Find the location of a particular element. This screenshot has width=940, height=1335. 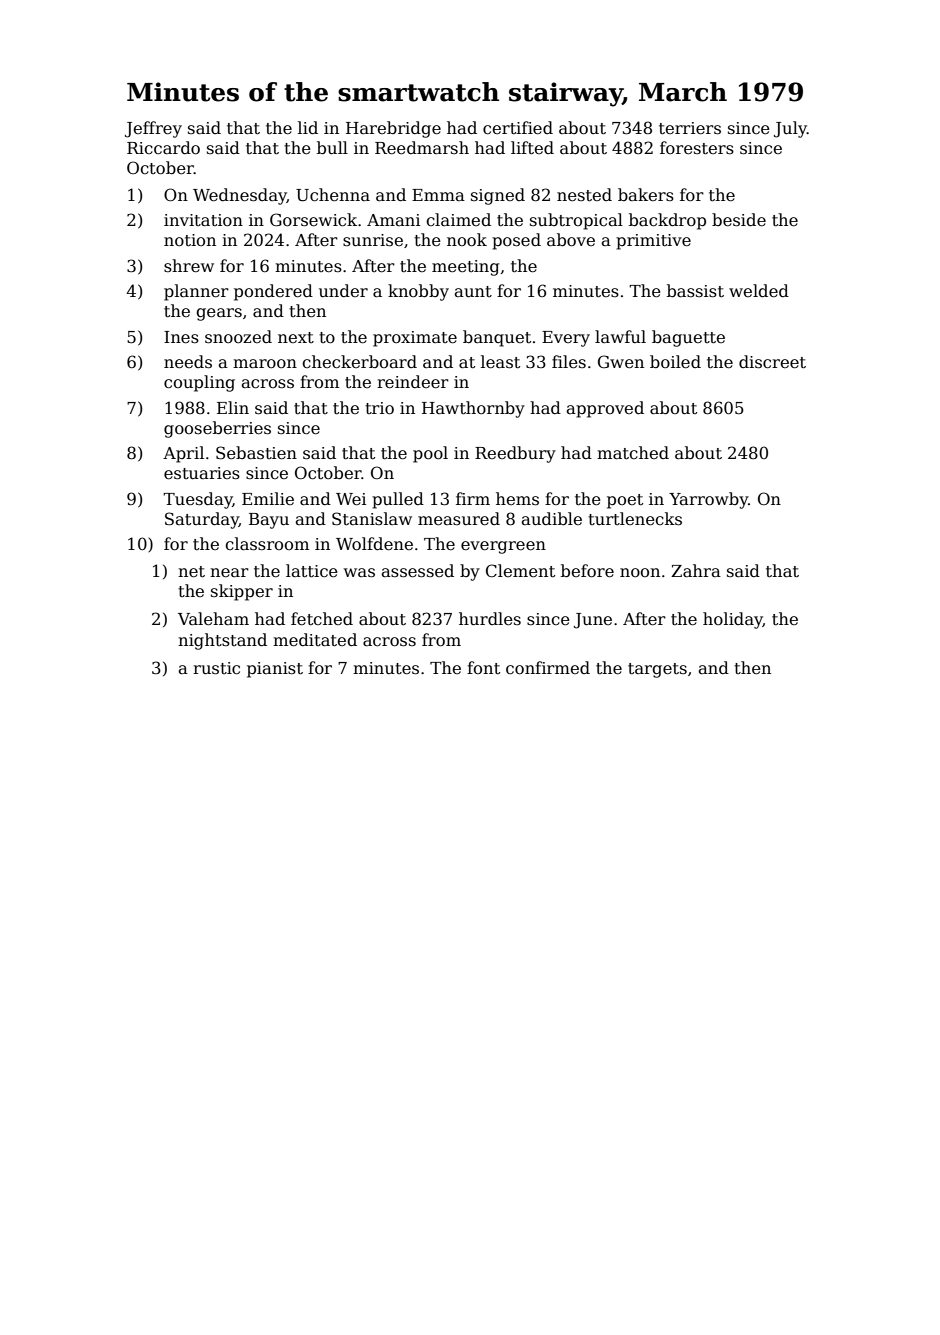

pool is located at coordinates (430, 454).
